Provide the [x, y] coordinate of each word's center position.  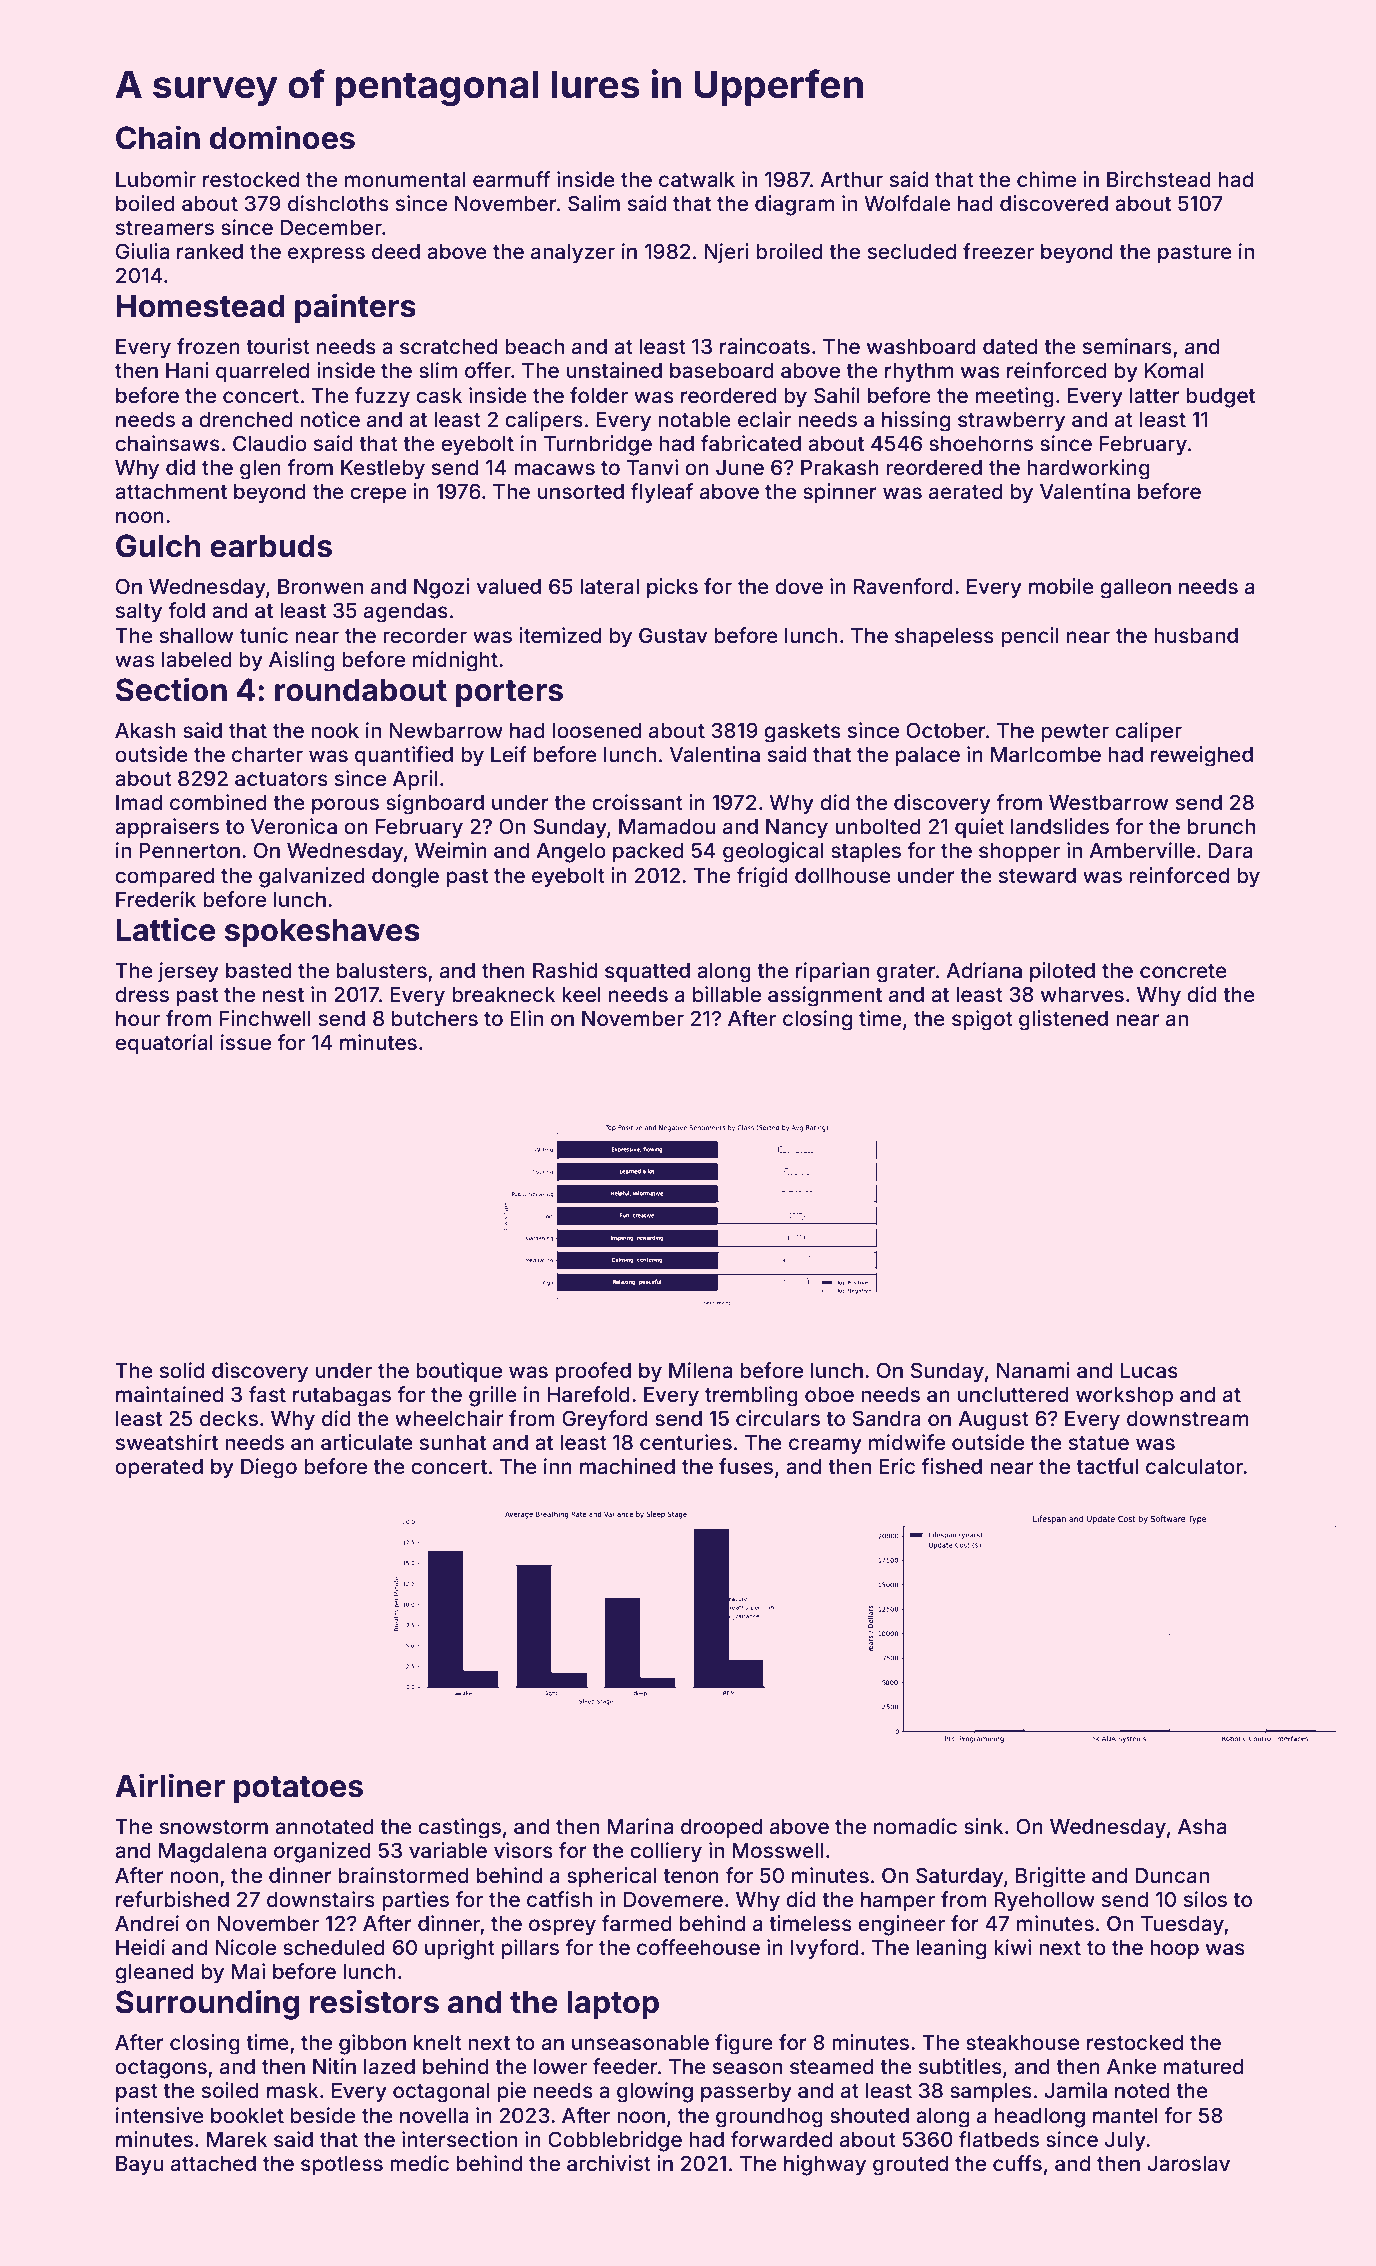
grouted [910, 2166]
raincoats [765, 346]
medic [419, 2163]
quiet [979, 828]
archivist [609, 2163]
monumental [405, 180]
